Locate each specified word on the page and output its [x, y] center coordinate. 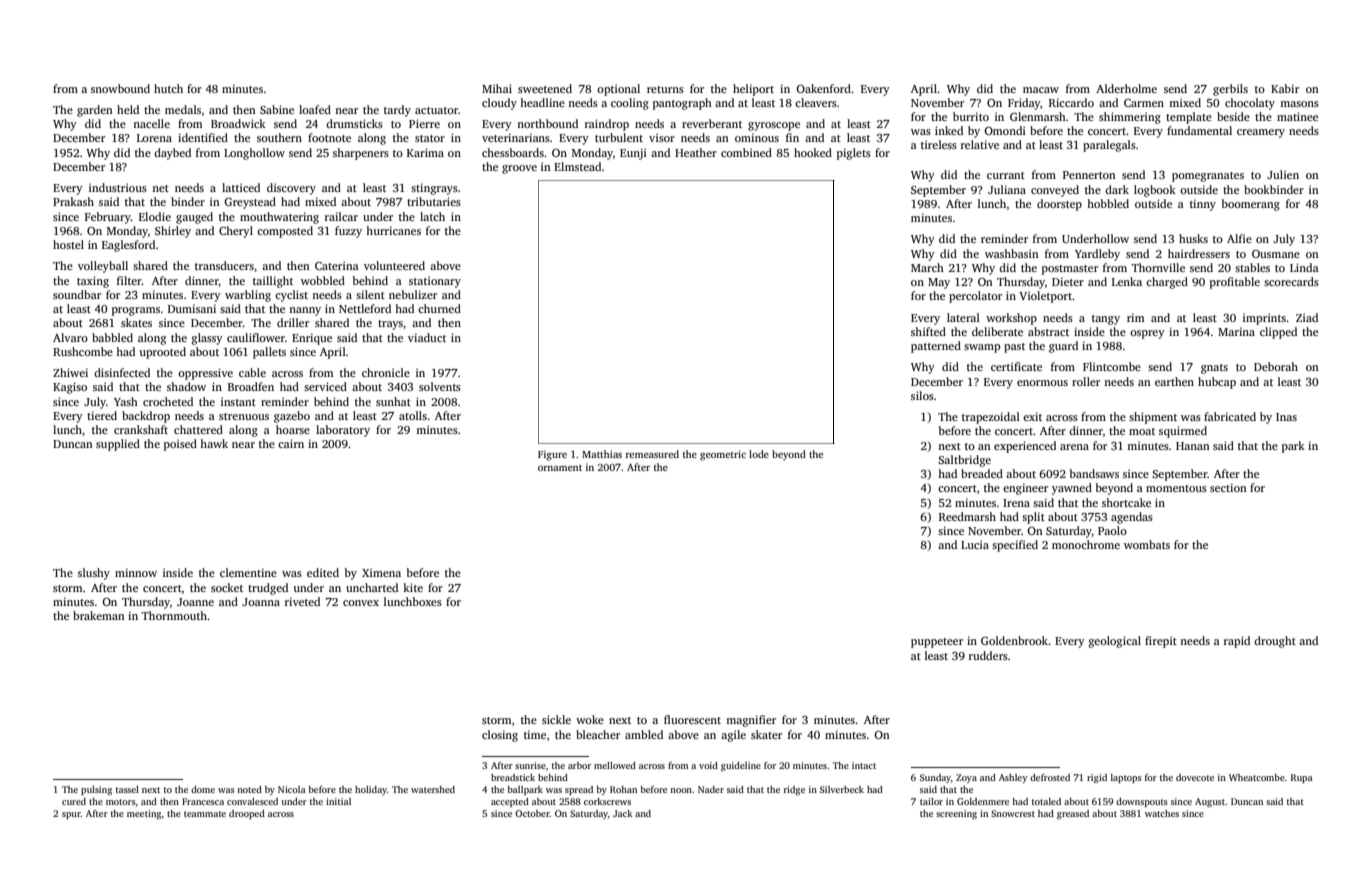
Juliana [1007, 189]
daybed [172, 154]
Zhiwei [70, 372]
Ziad [1307, 317]
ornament [560, 468]
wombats [1147, 544]
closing [500, 736]
